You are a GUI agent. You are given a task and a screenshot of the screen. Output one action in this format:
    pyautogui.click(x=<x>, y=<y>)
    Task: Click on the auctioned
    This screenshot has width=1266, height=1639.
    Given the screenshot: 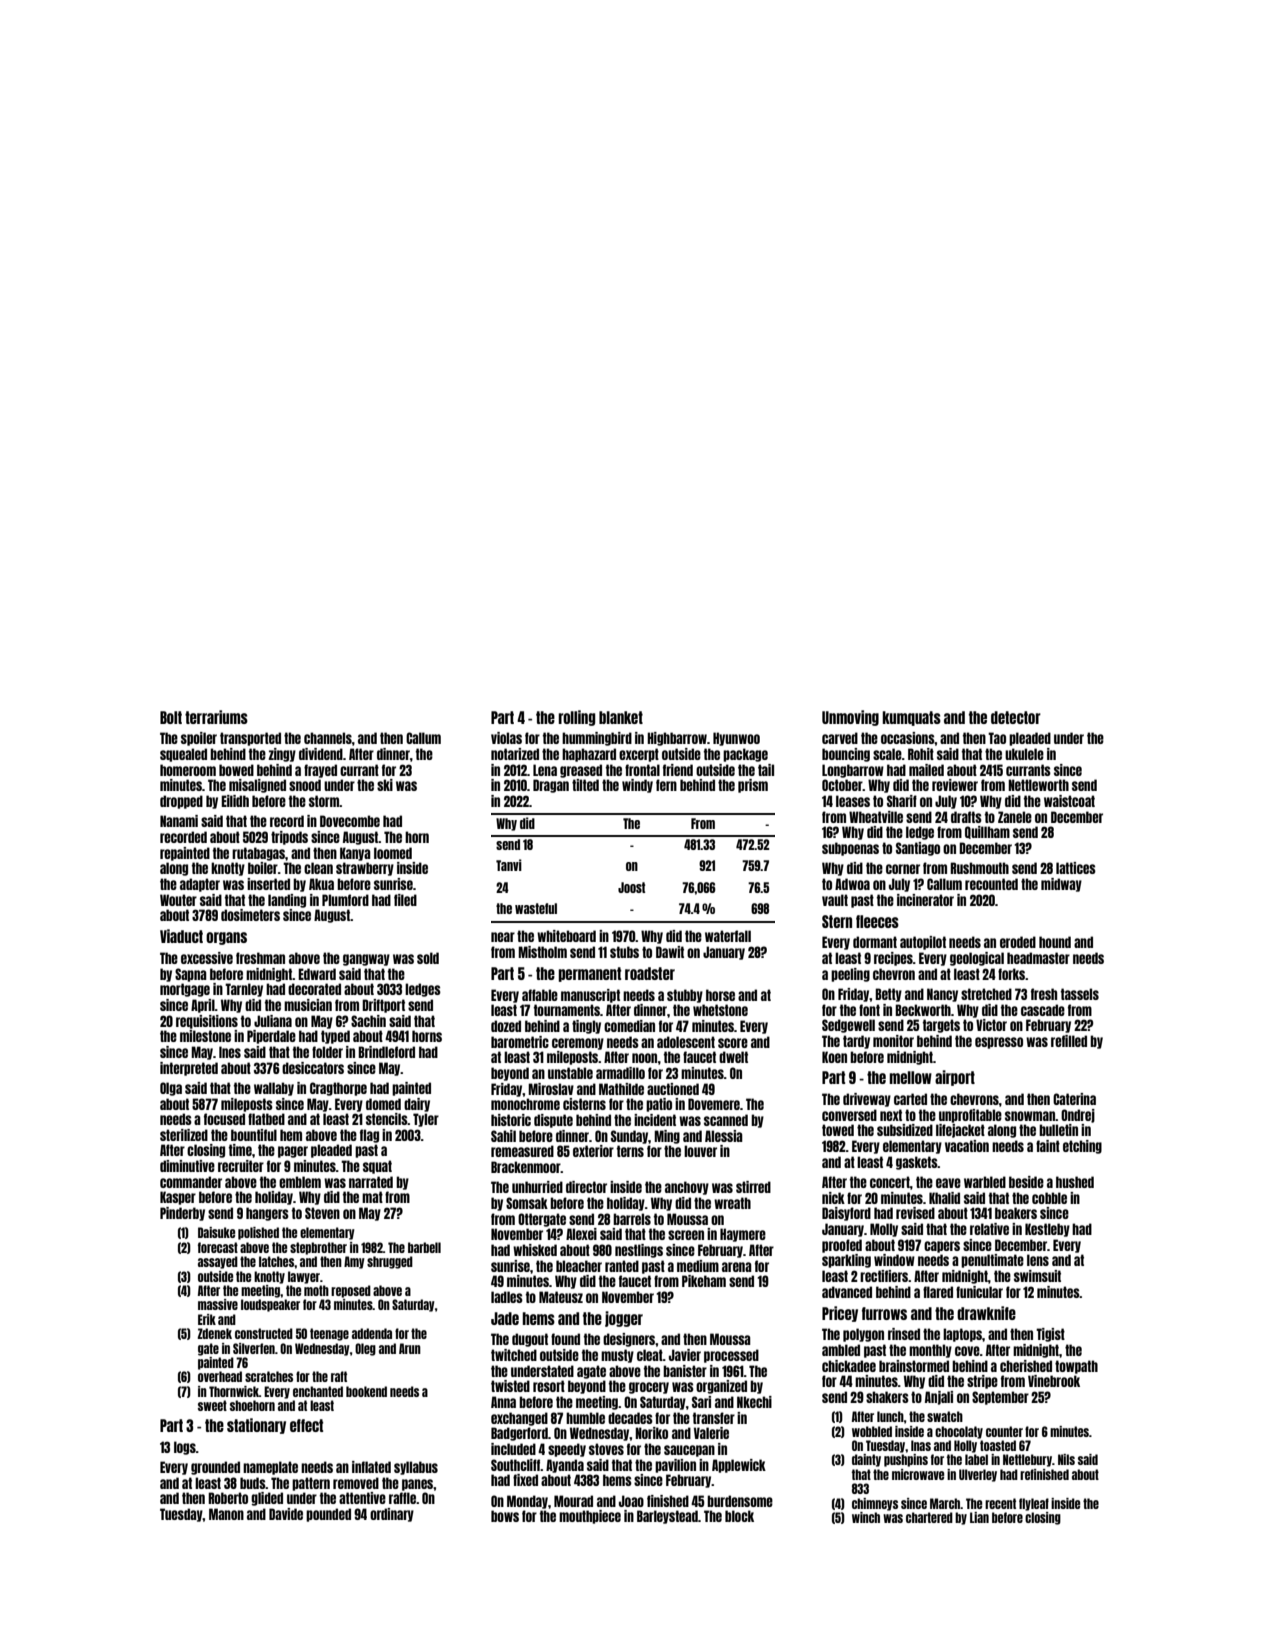 What is the action you would take?
    pyautogui.click(x=673, y=1089)
